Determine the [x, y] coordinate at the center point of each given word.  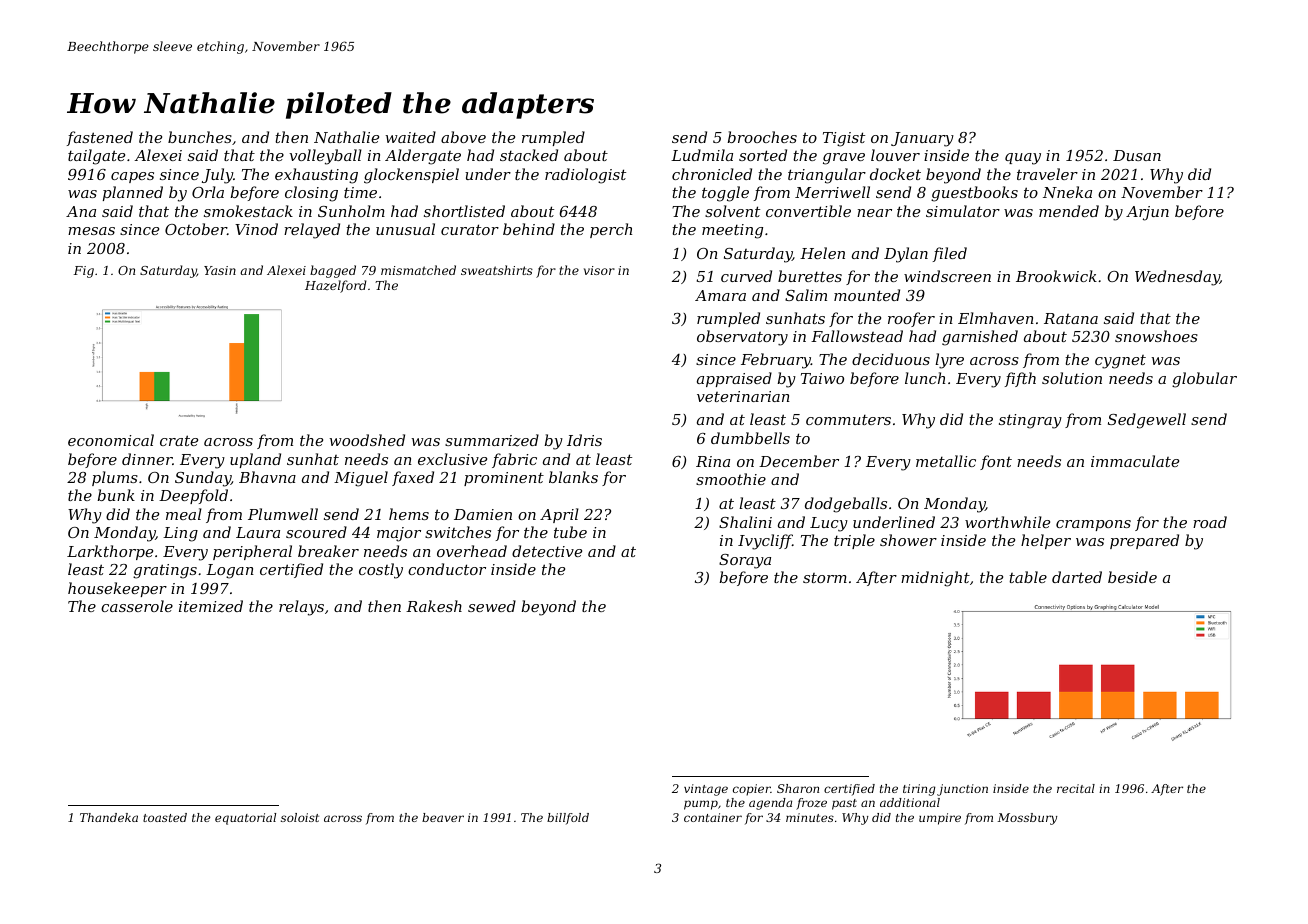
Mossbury [1028, 819]
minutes [810, 817]
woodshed [367, 440]
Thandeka [109, 817]
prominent [504, 479]
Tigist [844, 139]
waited [411, 137]
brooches [762, 137]
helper [1046, 541]
